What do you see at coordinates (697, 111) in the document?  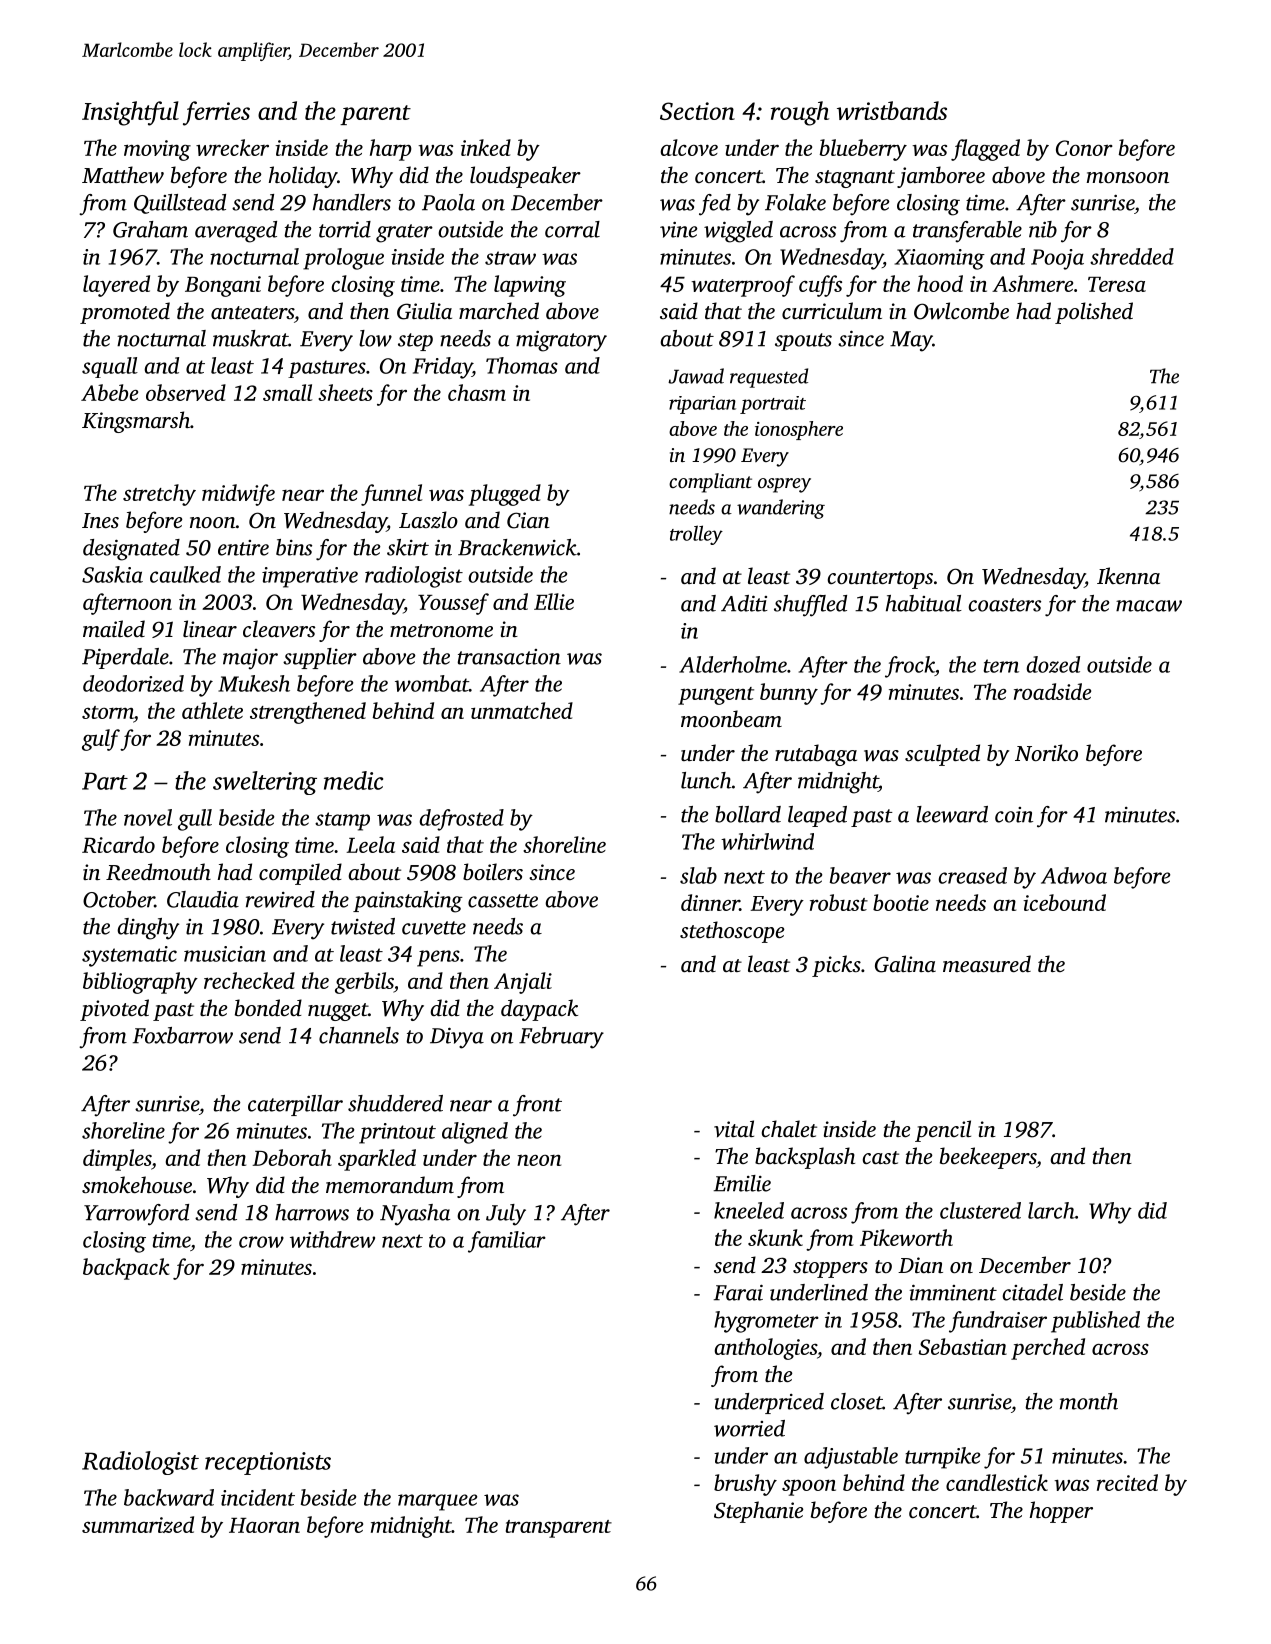 I see `Section` at bounding box center [697, 111].
